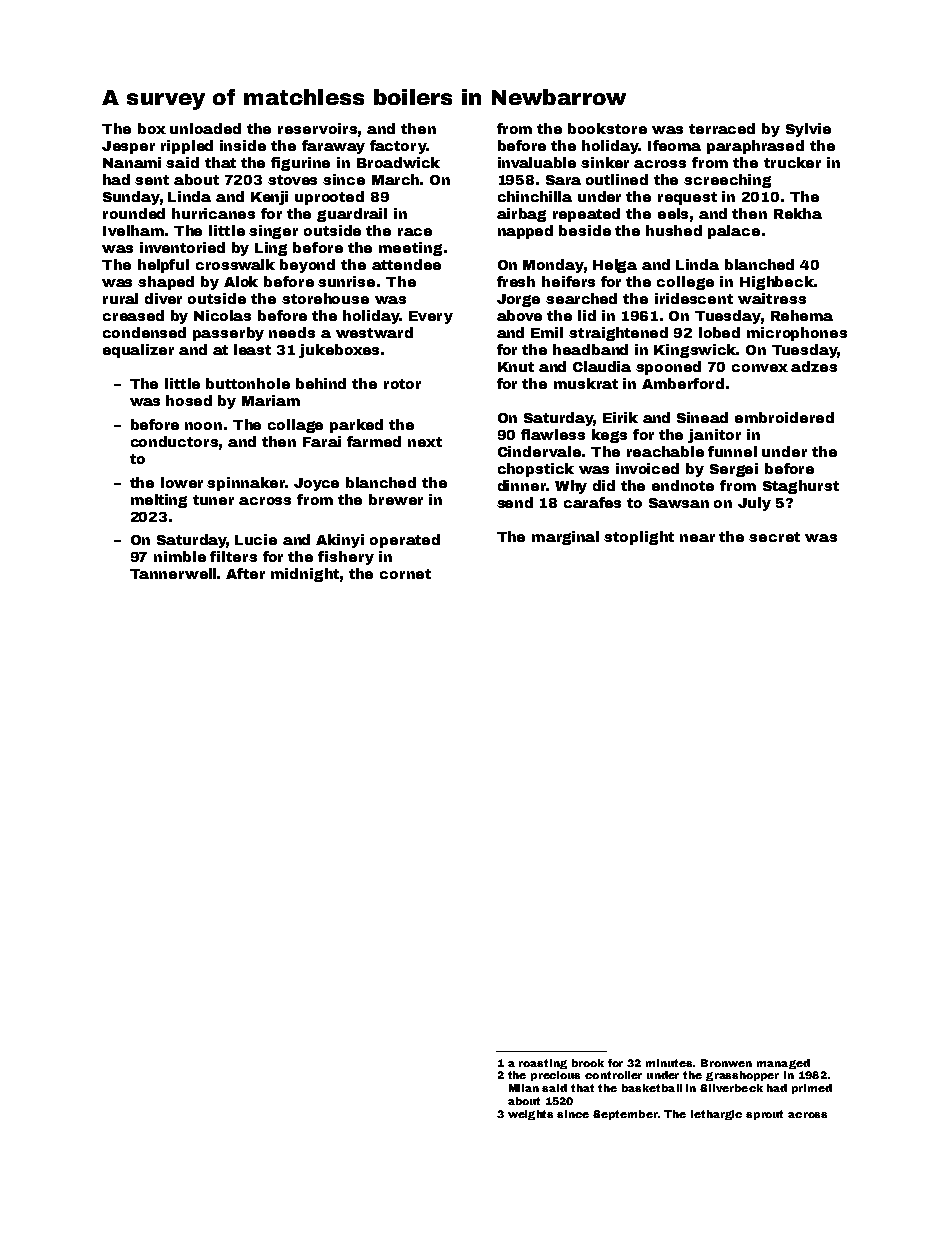  Describe the element at coordinates (543, 1064) in the document. I see `roasting` at that location.
